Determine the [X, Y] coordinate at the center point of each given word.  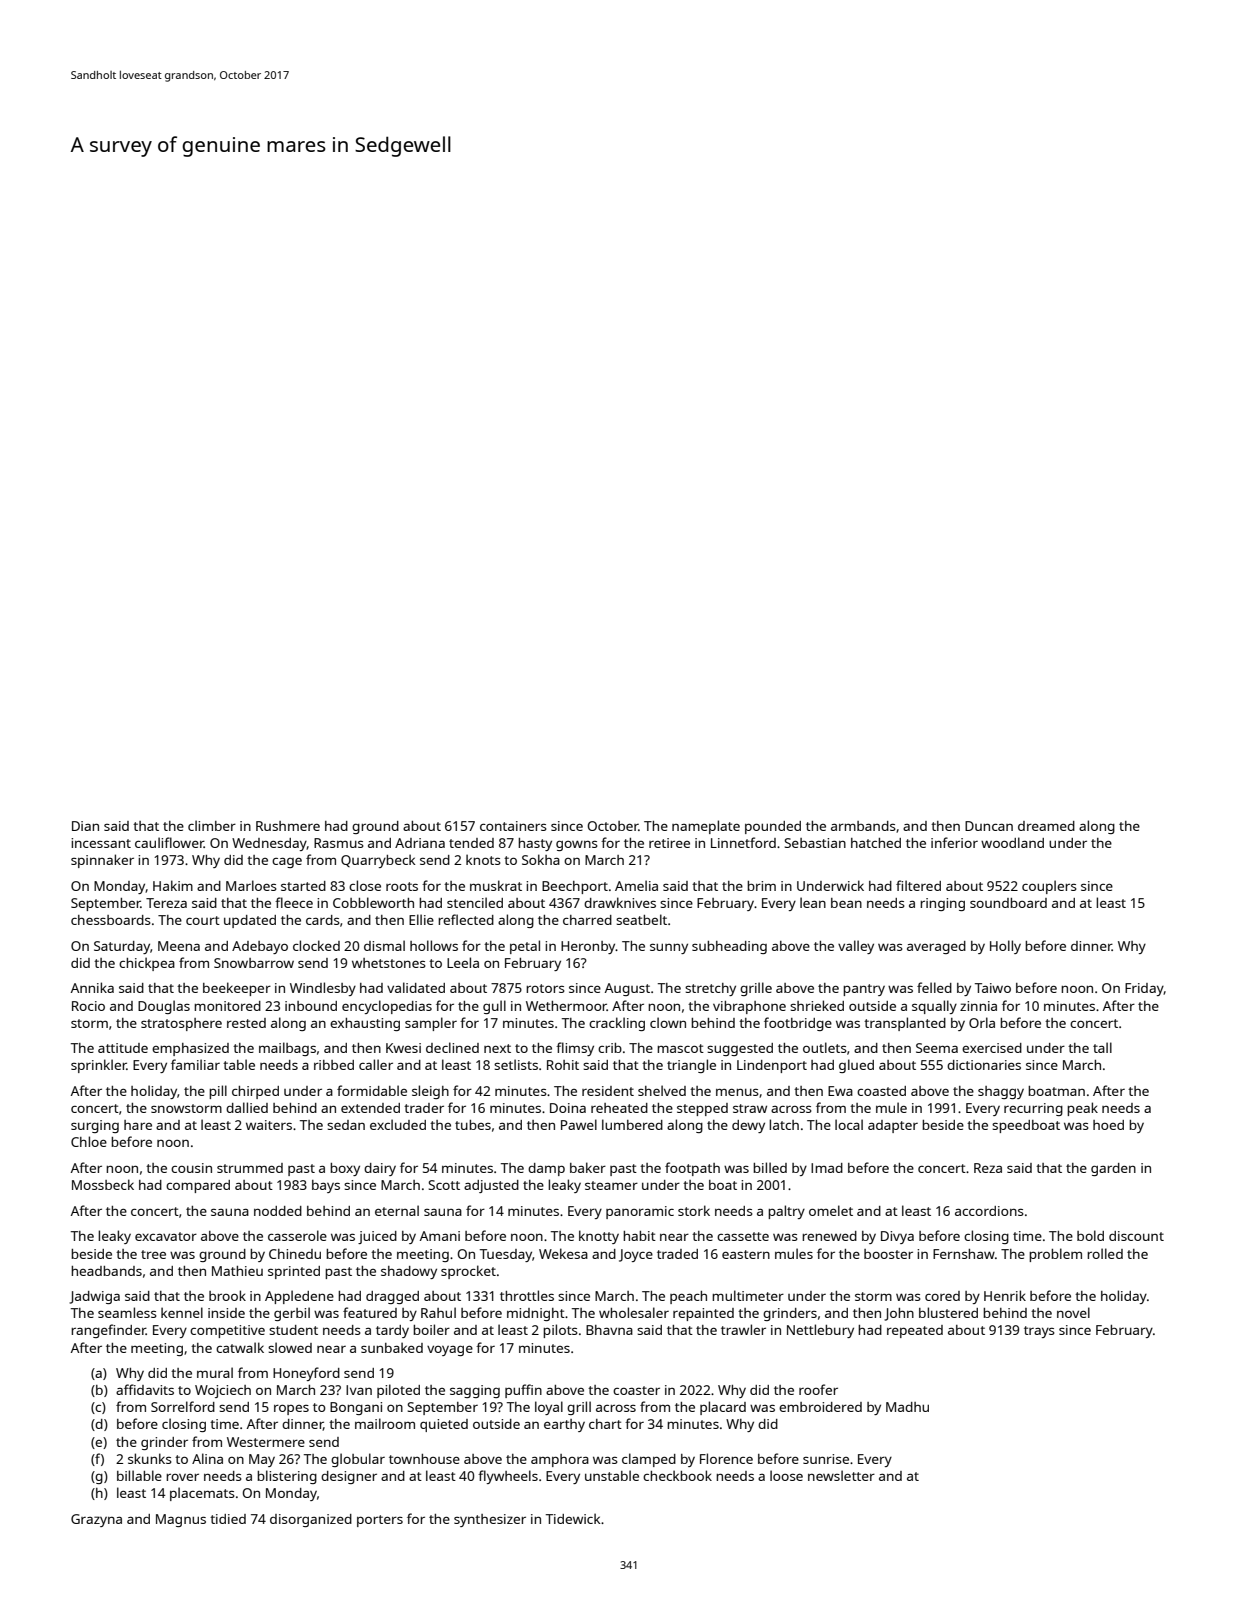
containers [513, 826]
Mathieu [237, 1271]
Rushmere [288, 826]
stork [694, 1210]
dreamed [1046, 826]
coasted [881, 1091]
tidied [228, 1519]
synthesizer [490, 1520]
